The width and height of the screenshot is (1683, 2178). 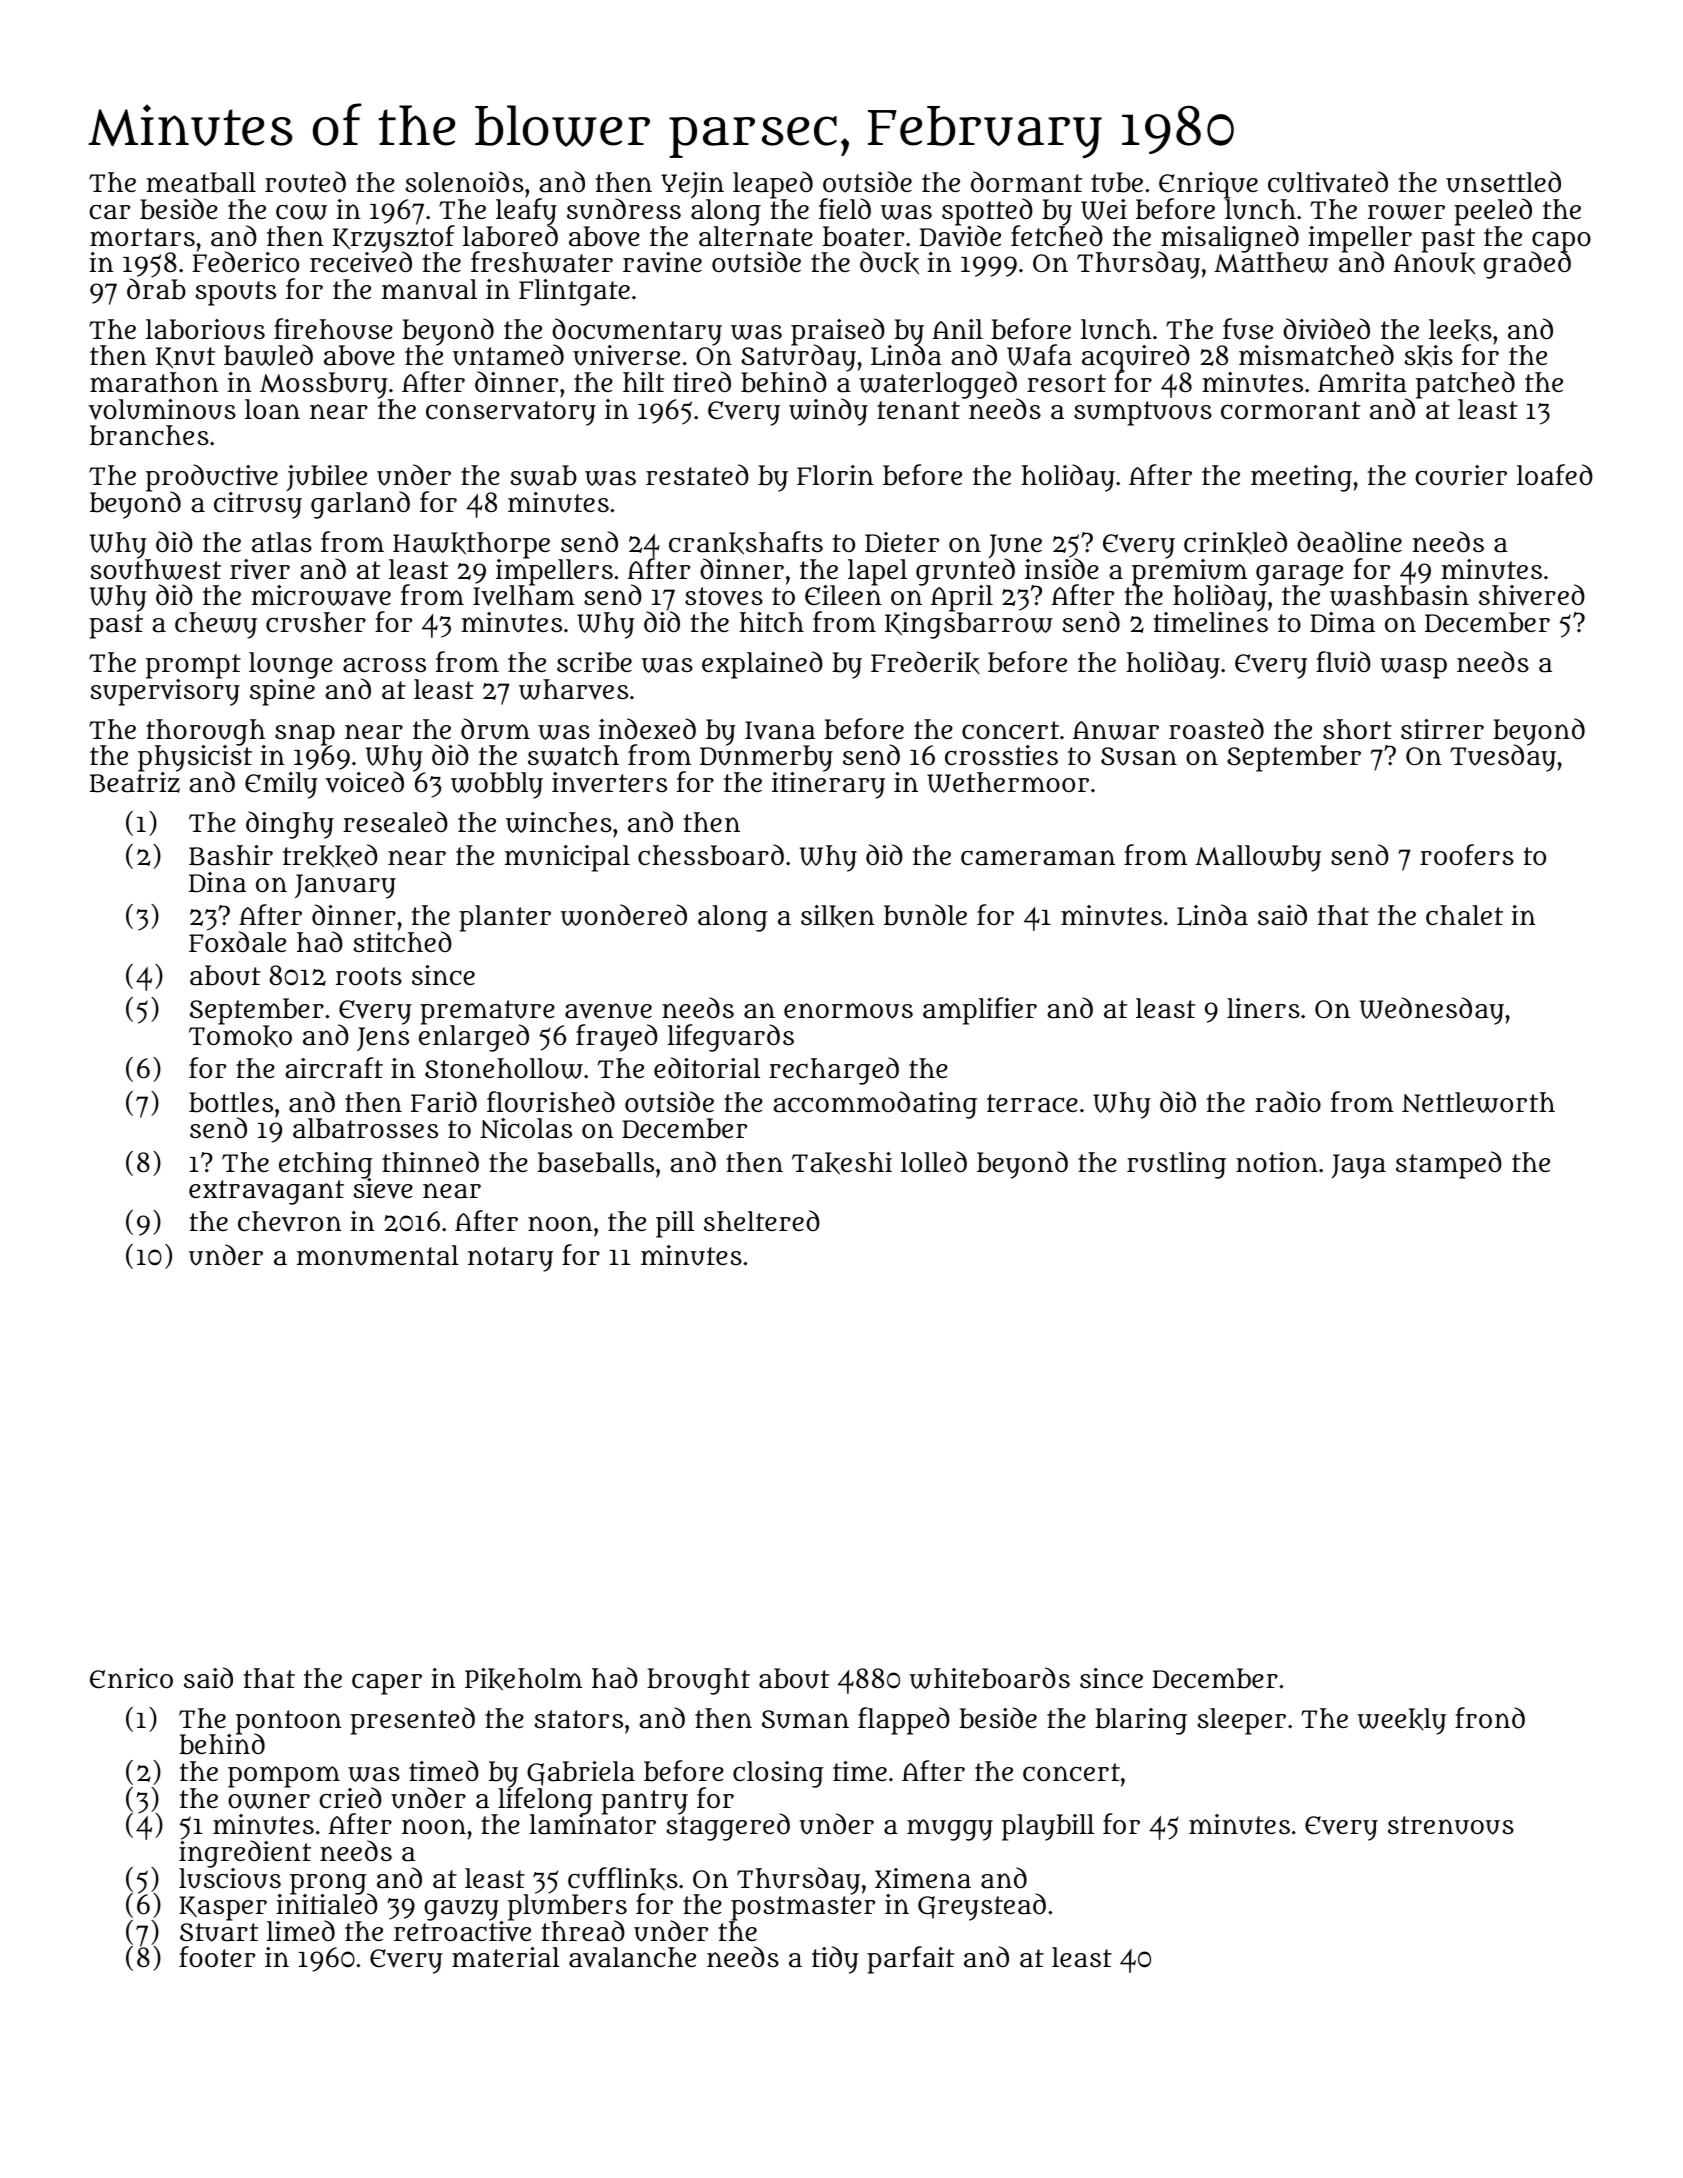 I want to click on skis, so click(x=1428, y=356).
